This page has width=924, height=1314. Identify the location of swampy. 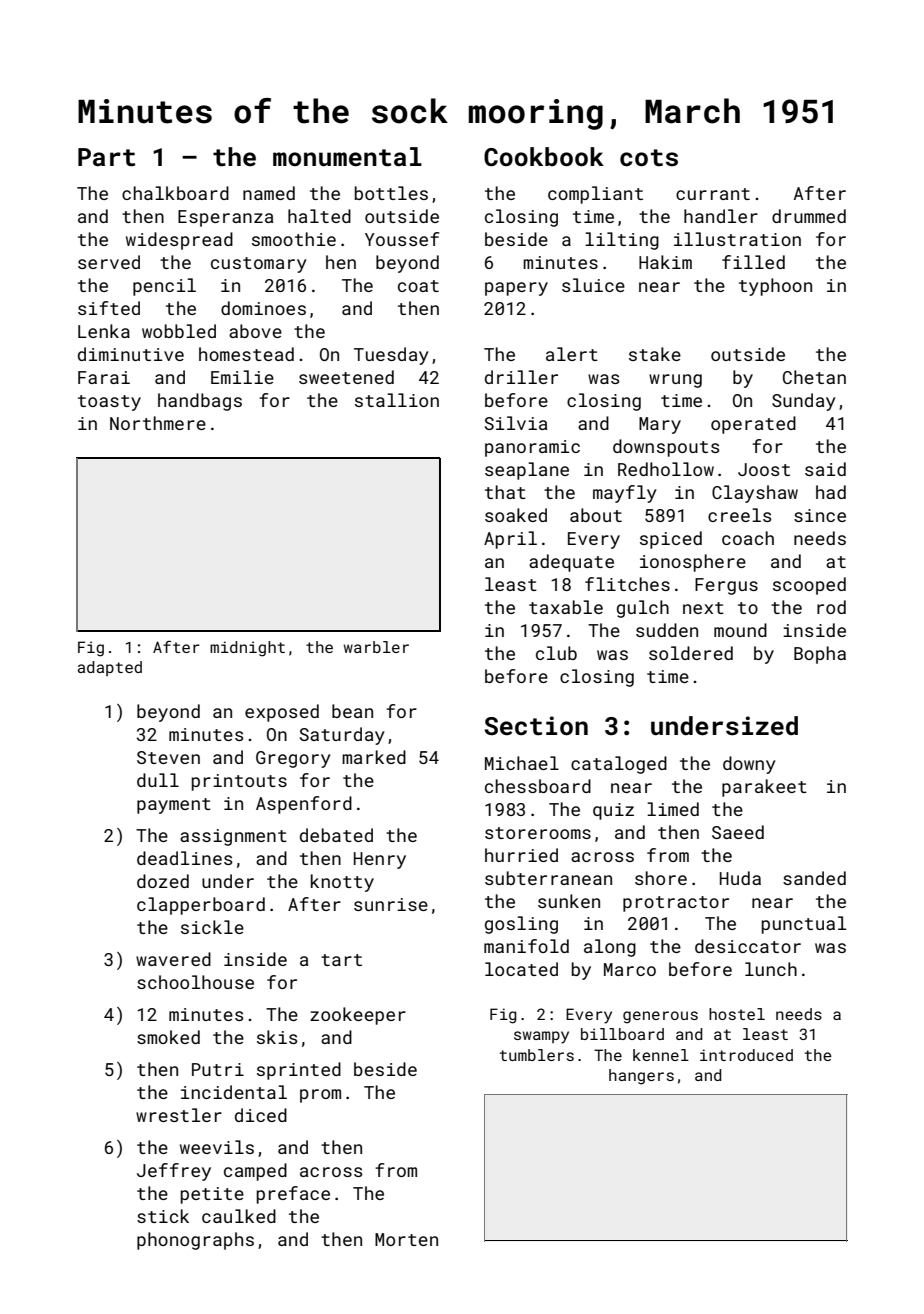
(541, 1037).
